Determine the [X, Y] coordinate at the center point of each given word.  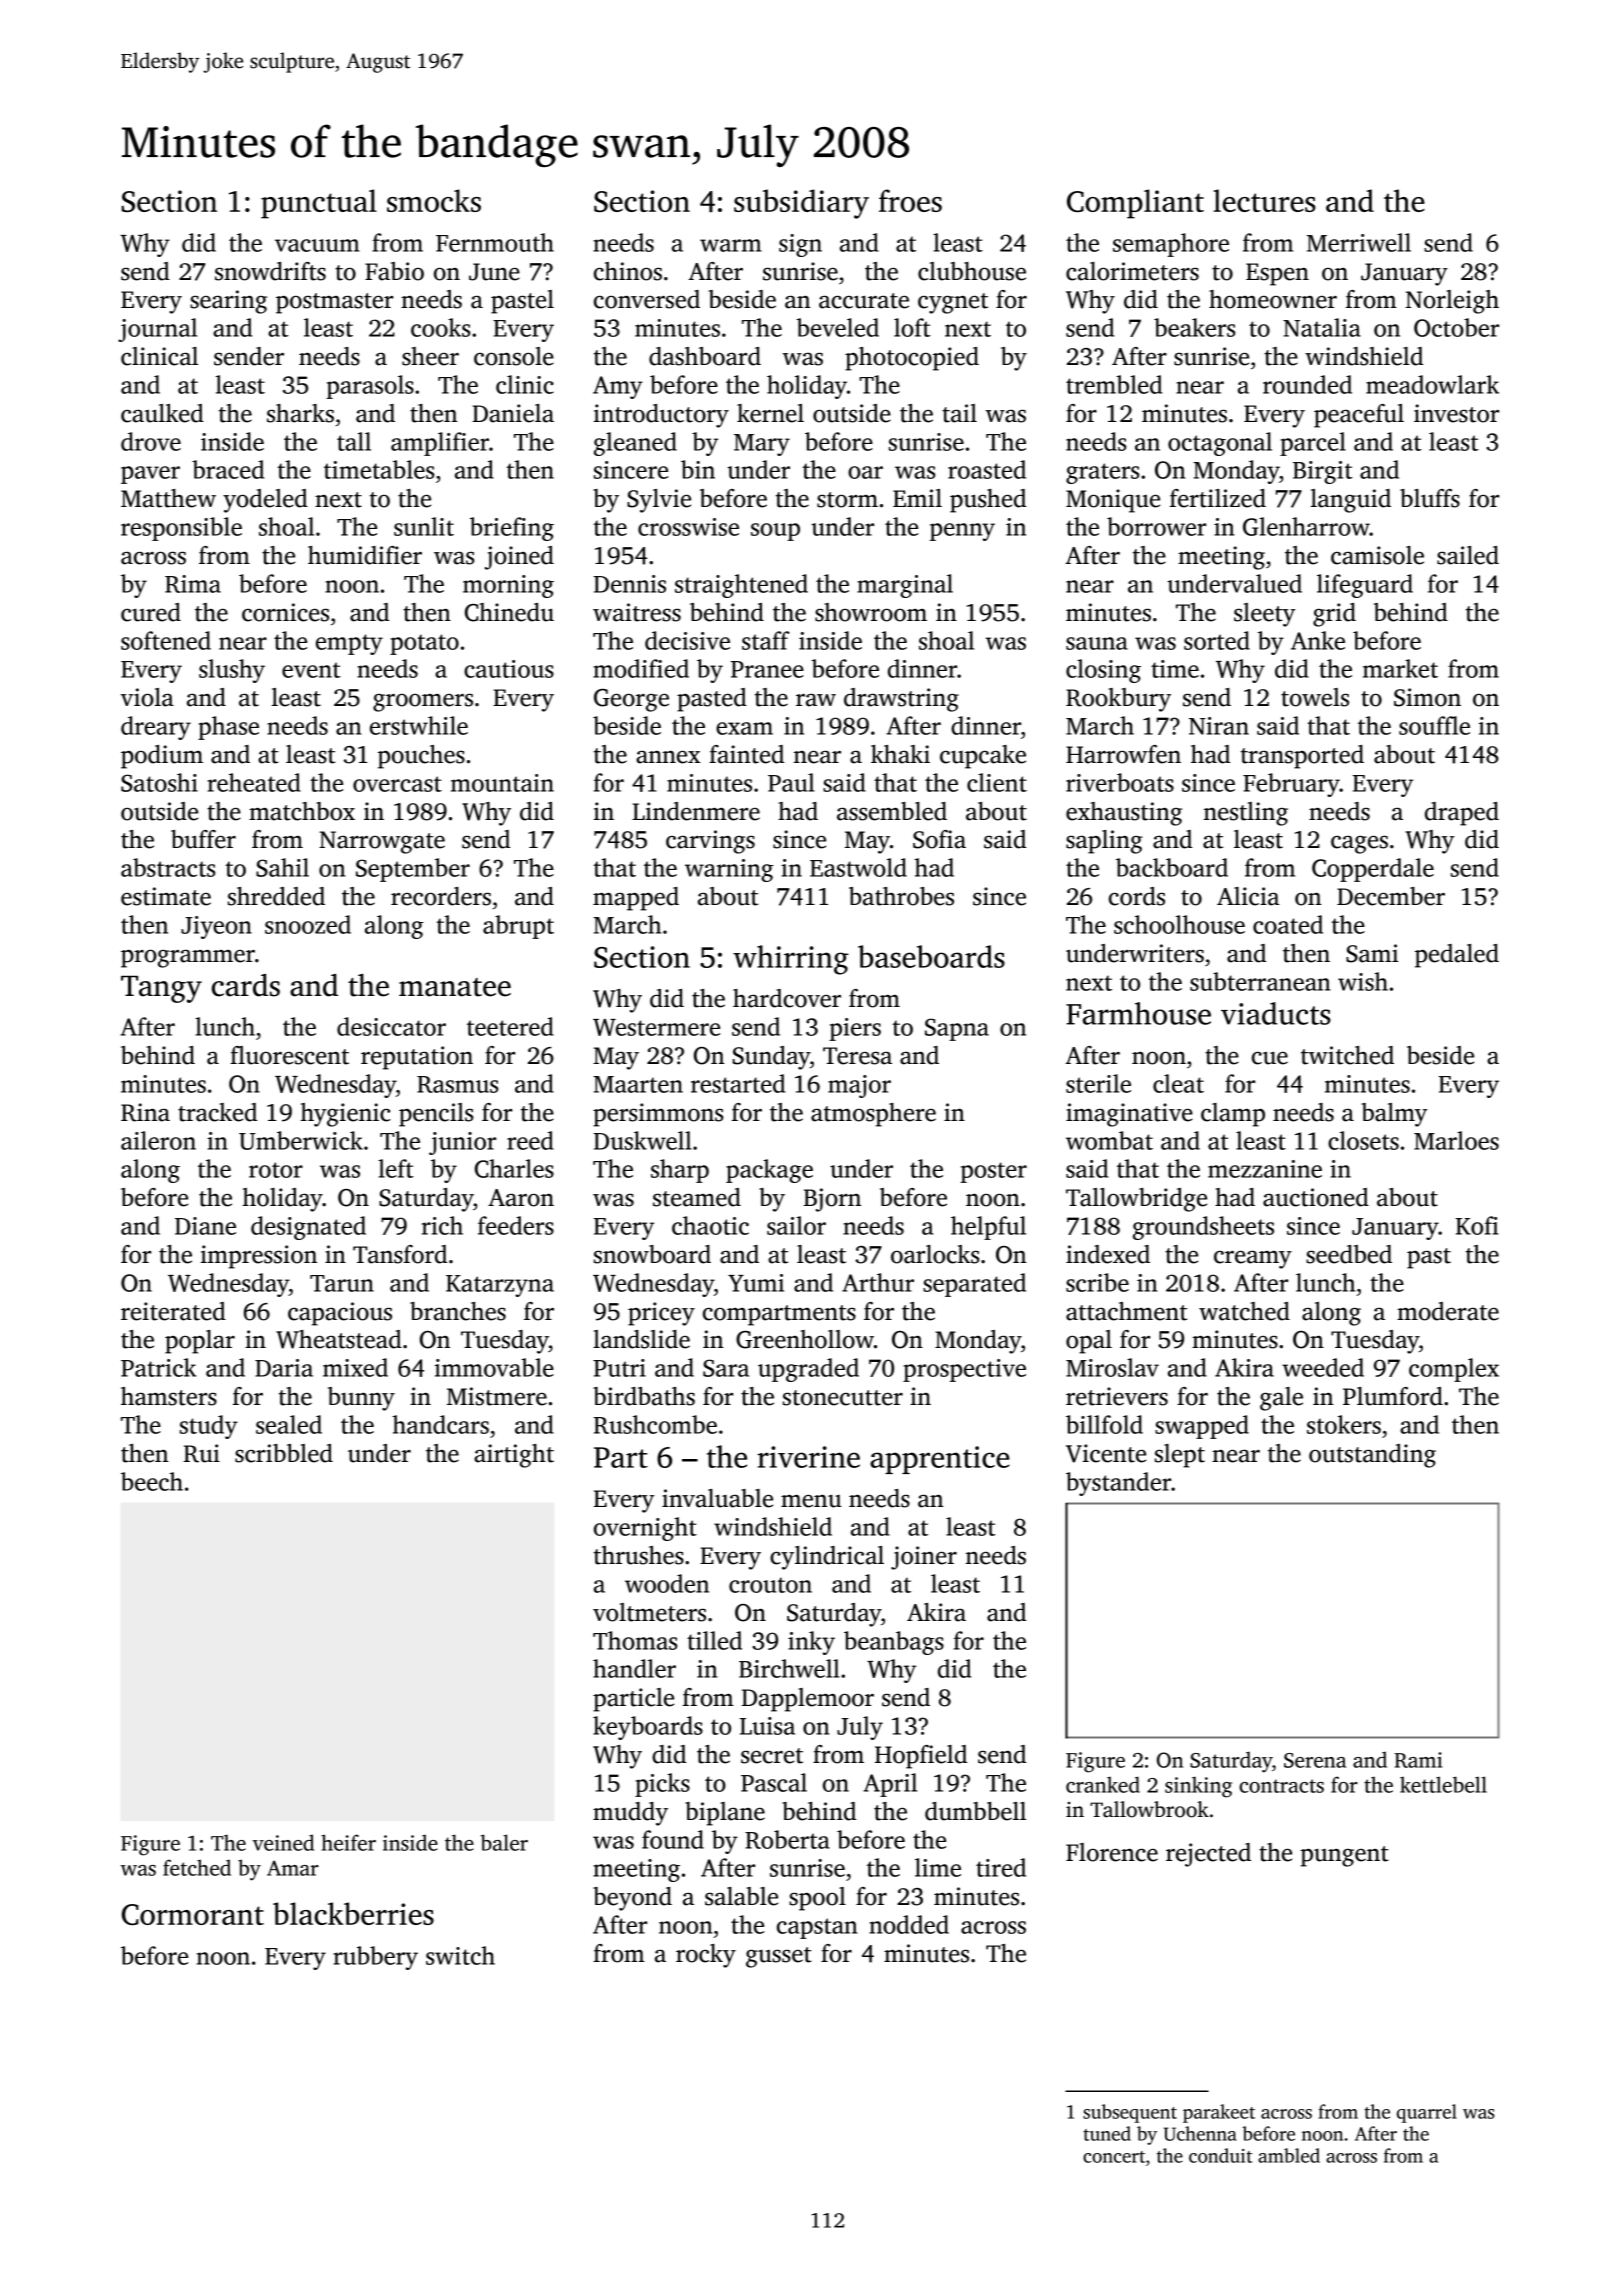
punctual [319, 204]
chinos [628, 271]
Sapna [957, 1029]
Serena [1315, 1760]
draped [1462, 814]
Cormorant [193, 1914]
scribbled [284, 1453]
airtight [514, 1456]
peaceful [1359, 416]
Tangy [161, 989]
